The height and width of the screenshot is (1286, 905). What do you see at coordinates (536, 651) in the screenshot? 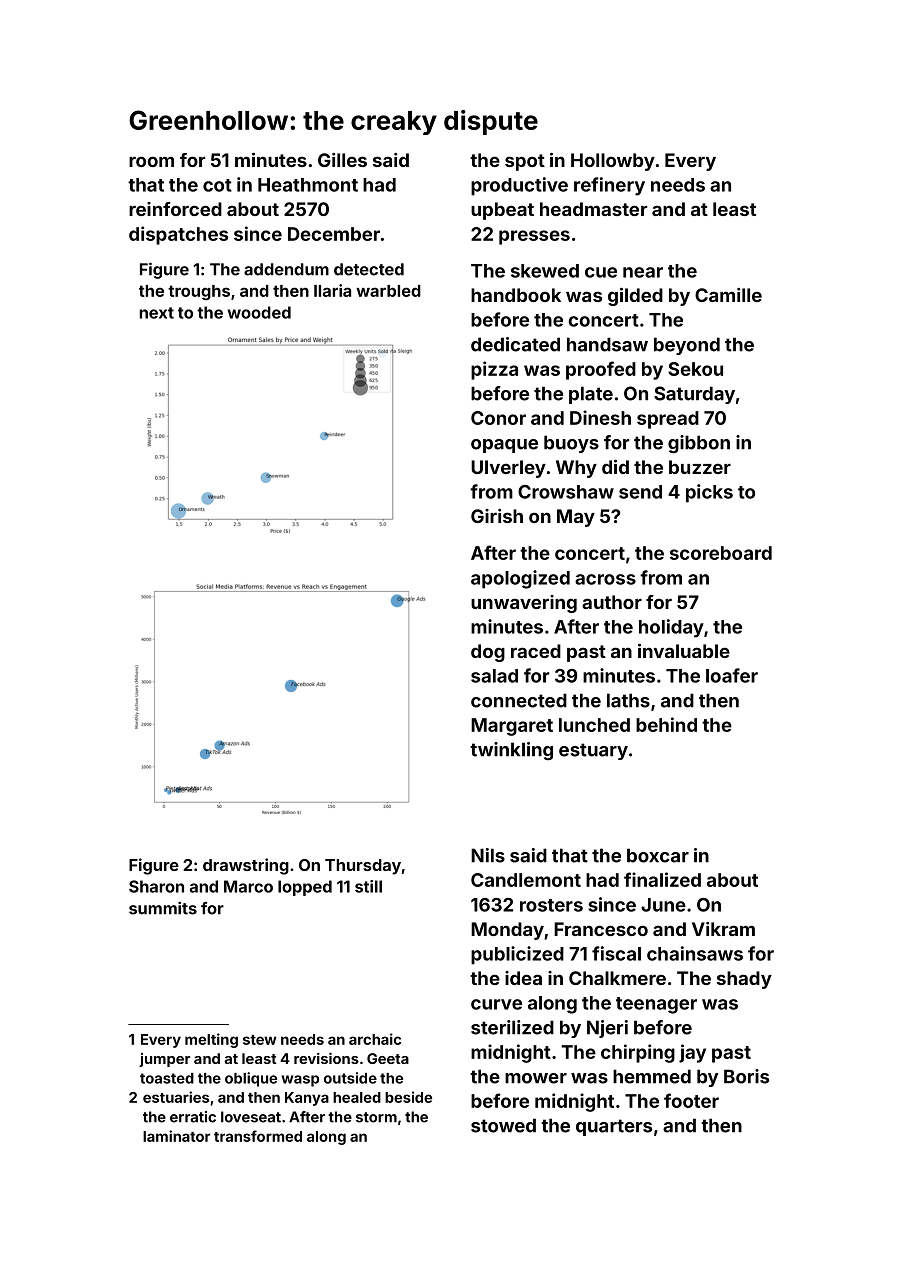
I see `raced` at bounding box center [536, 651].
